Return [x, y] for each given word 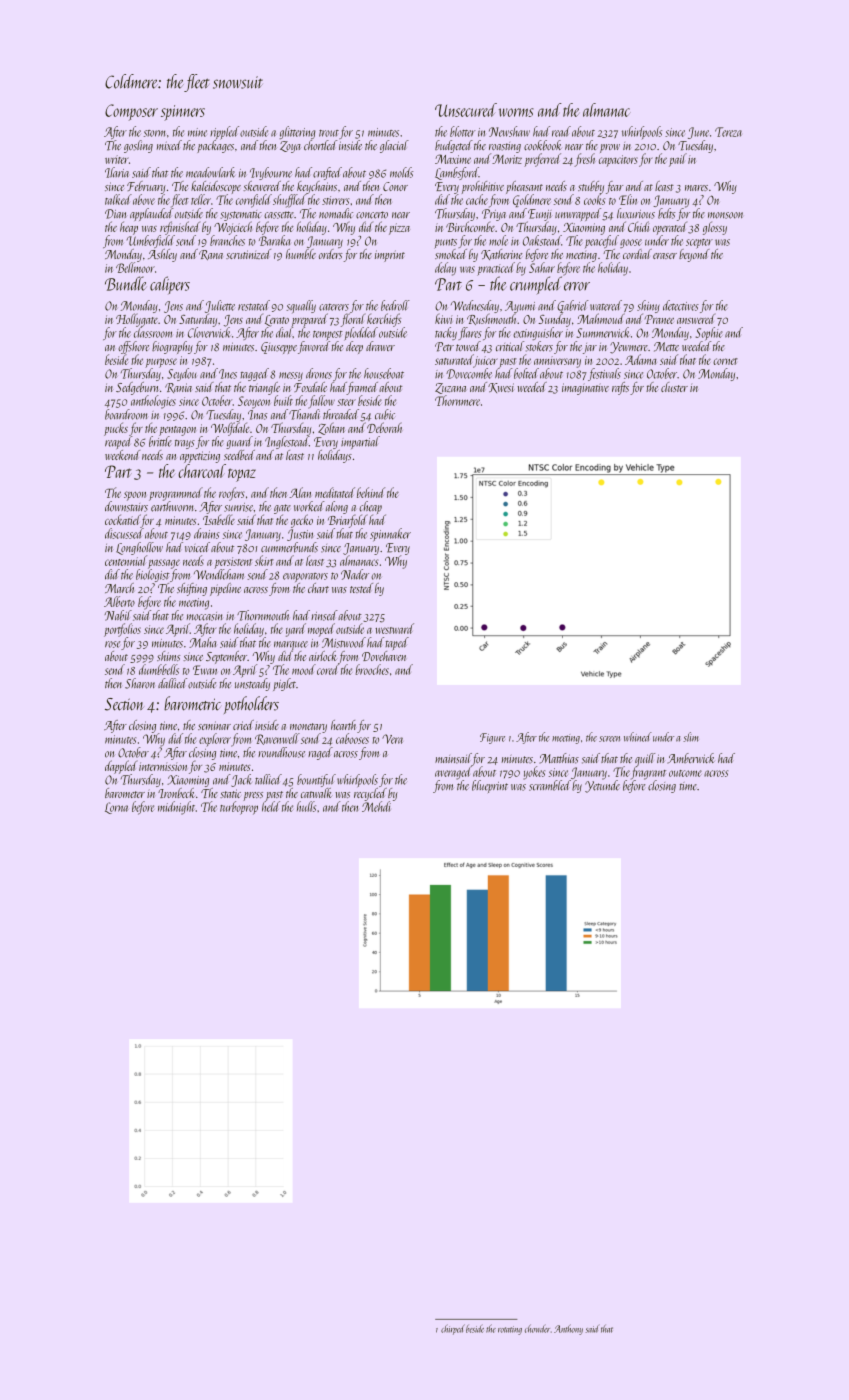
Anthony [568, 1329]
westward [395, 628]
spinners [183, 113]
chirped [453, 1329]
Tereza [728, 132]
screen [609, 739]
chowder [537, 1328]
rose [112, 644]
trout [329, 133]
